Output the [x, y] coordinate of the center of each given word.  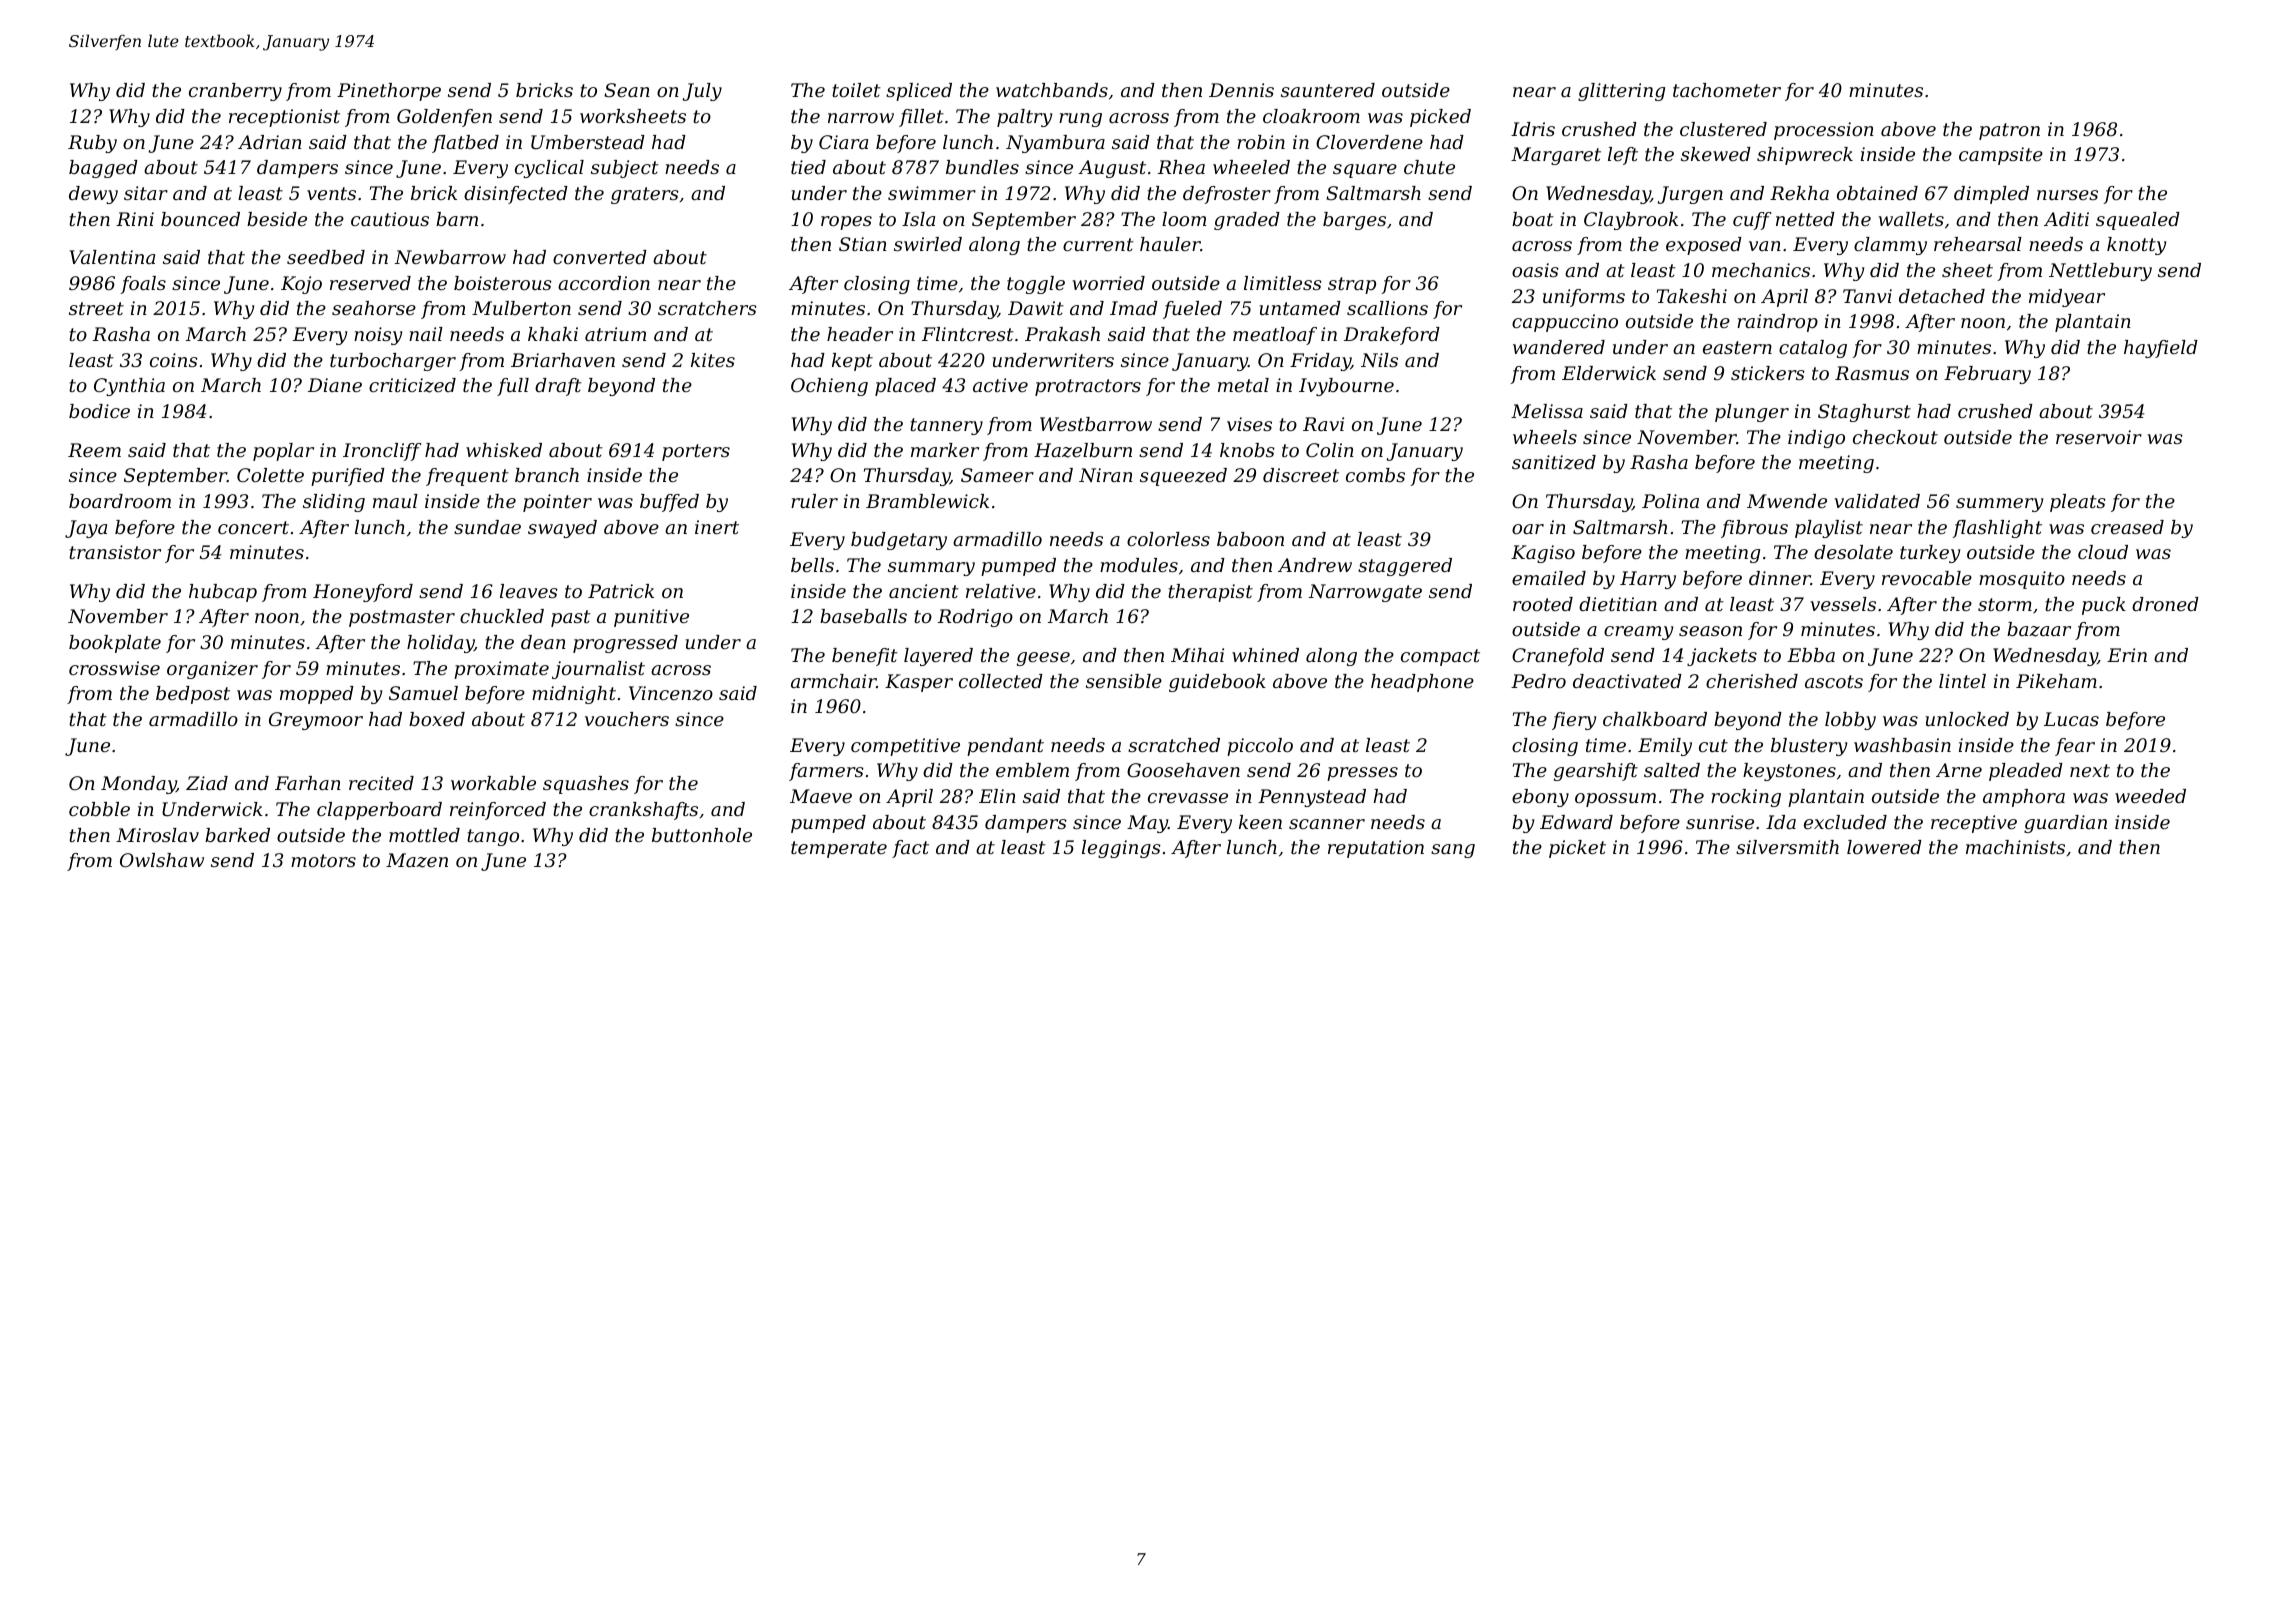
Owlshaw [162, 860]
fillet [921, 118]
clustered [1723, 129]
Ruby [92, 144]
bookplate [115, 644]
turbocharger [393, 362]
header [860, 334]
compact [1440, 657]
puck [2104, 606]
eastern [1737, 347]
